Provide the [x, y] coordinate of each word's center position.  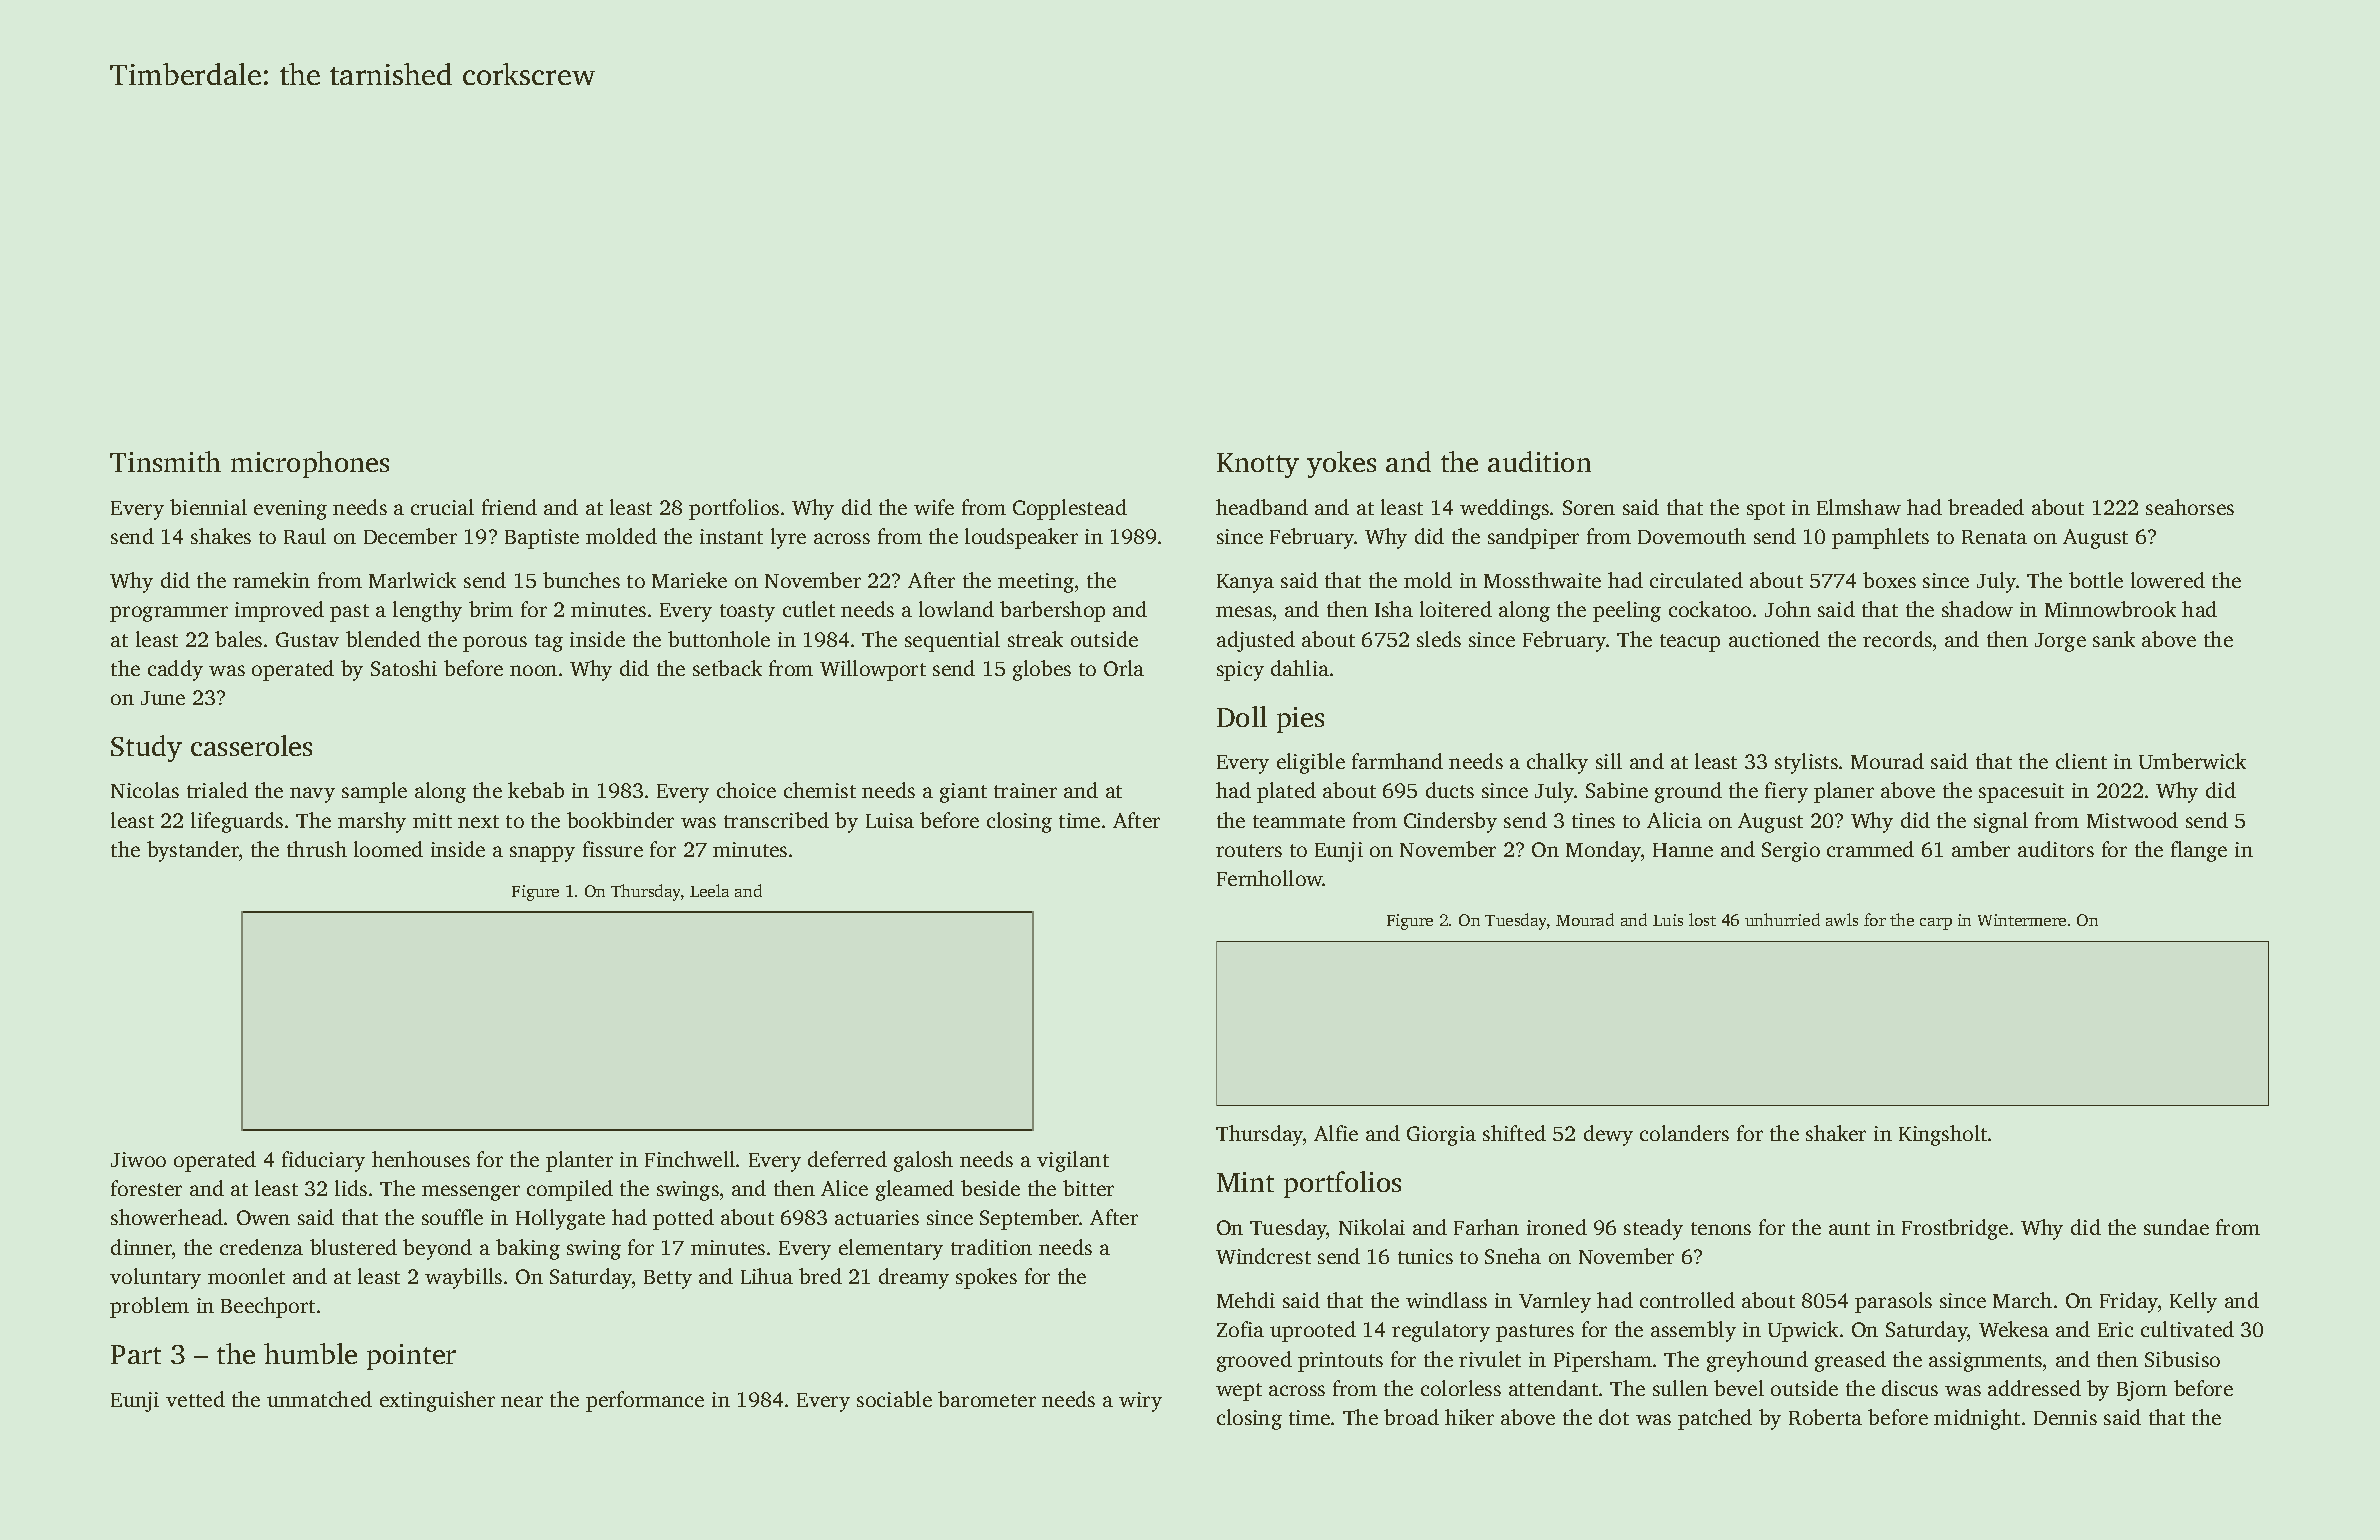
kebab [536, 790]
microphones [310, 464]
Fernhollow [1270, 878]
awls [1842, 919]
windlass [1446, 1300]
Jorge [2060, 642]
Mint [1245, 1182]
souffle [452, 1217]
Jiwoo [138, 1159]
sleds [1439, 639]
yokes [1341, 464]
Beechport [268, 1307]
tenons [1721, 1228]
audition [1539, 461]
